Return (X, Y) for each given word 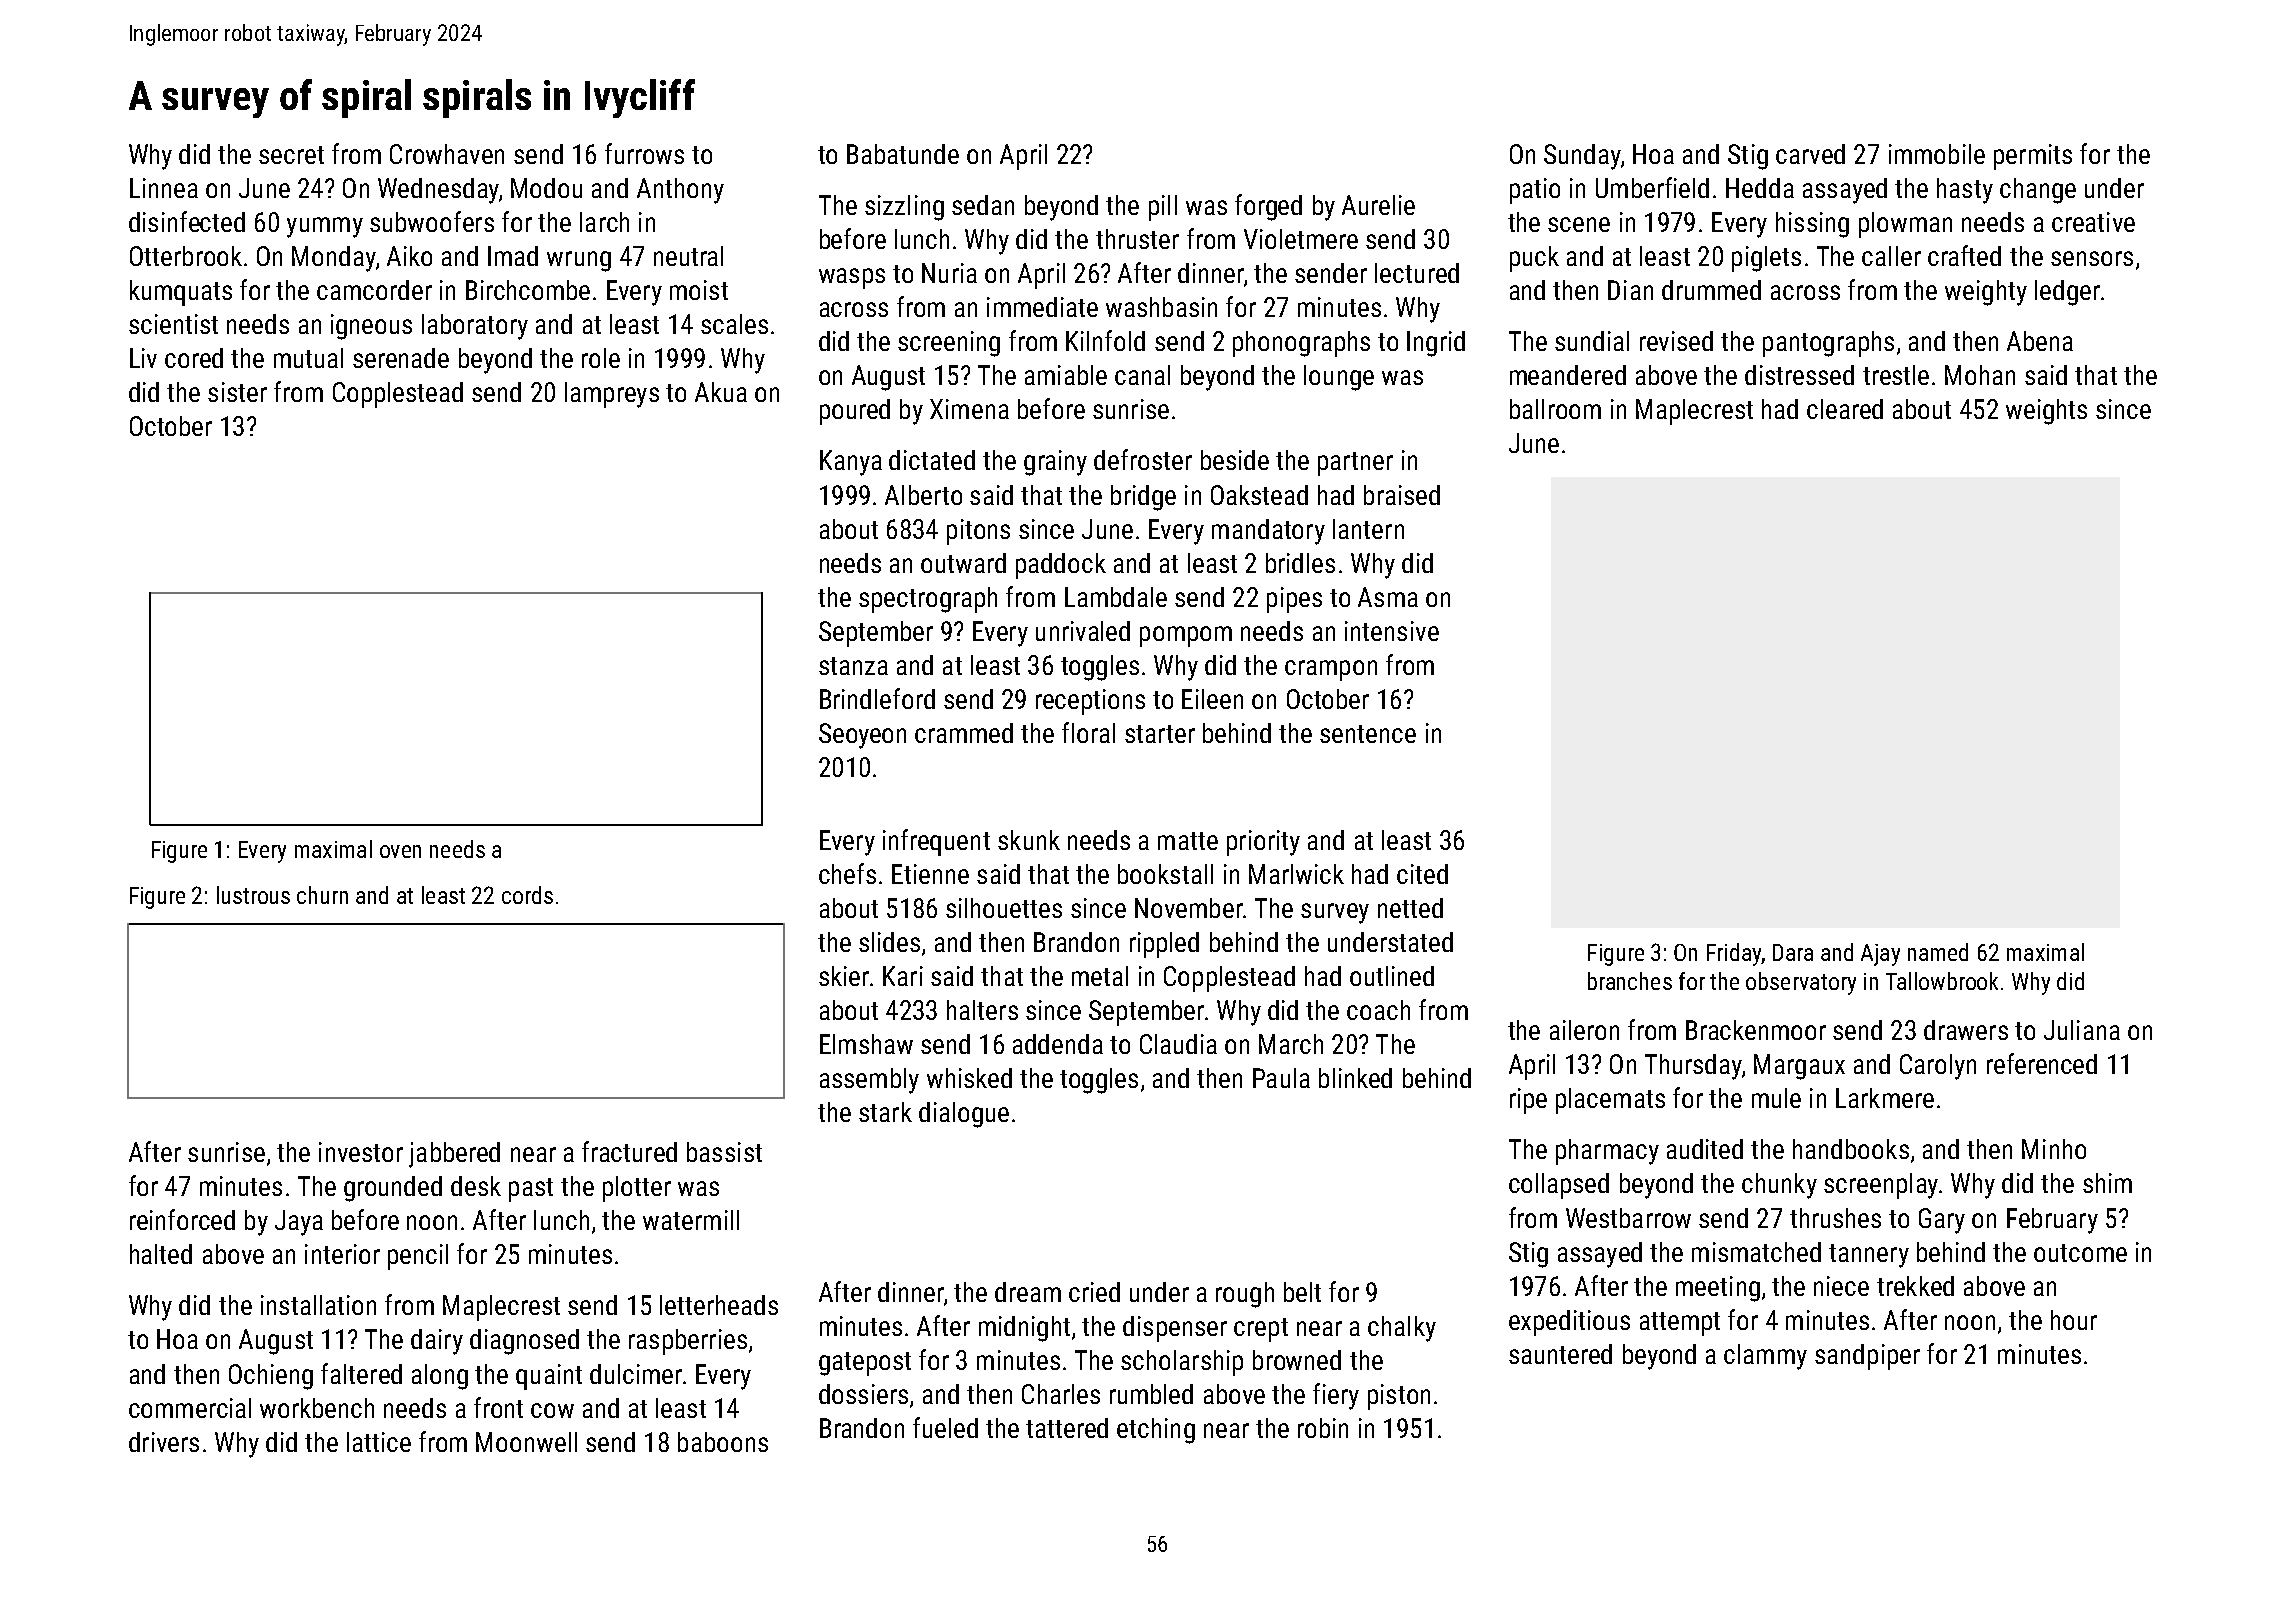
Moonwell (526, 1442)
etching (1156, 1431)
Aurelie (1378, 205)
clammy (1765, 1357)
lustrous (253, 895)
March (1291, 1044)
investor (361, 1152)
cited (1422, 874)
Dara (1793, 952)
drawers (1966, 1030)
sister (237, 392)
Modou (546, 188)
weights (2046, 412)
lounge (1339, 378)
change (2038, 191)
